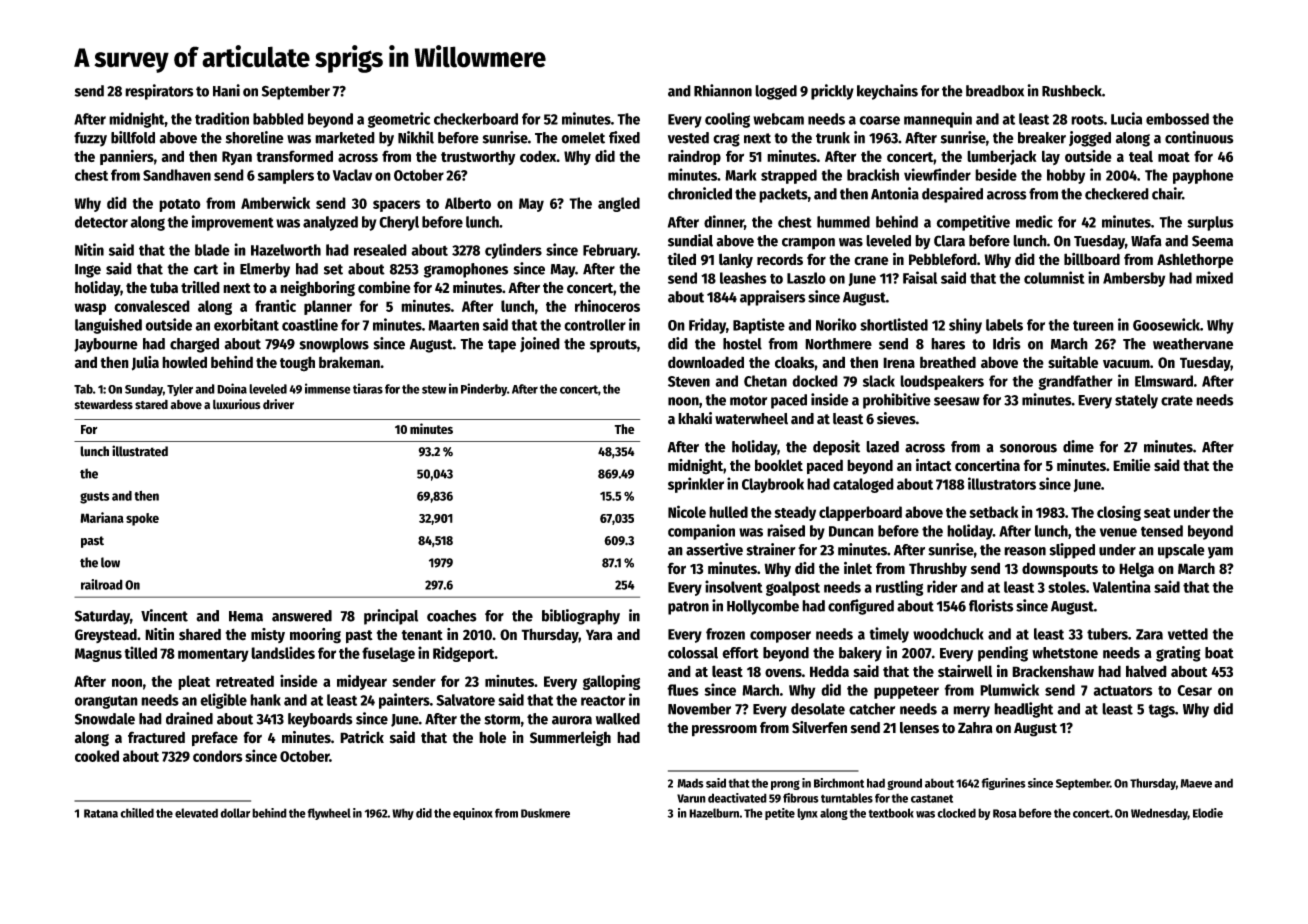 The image size is (1308, 924). Describe the element at coordinates (215, 739) in the page. I see `preface` at that location.
